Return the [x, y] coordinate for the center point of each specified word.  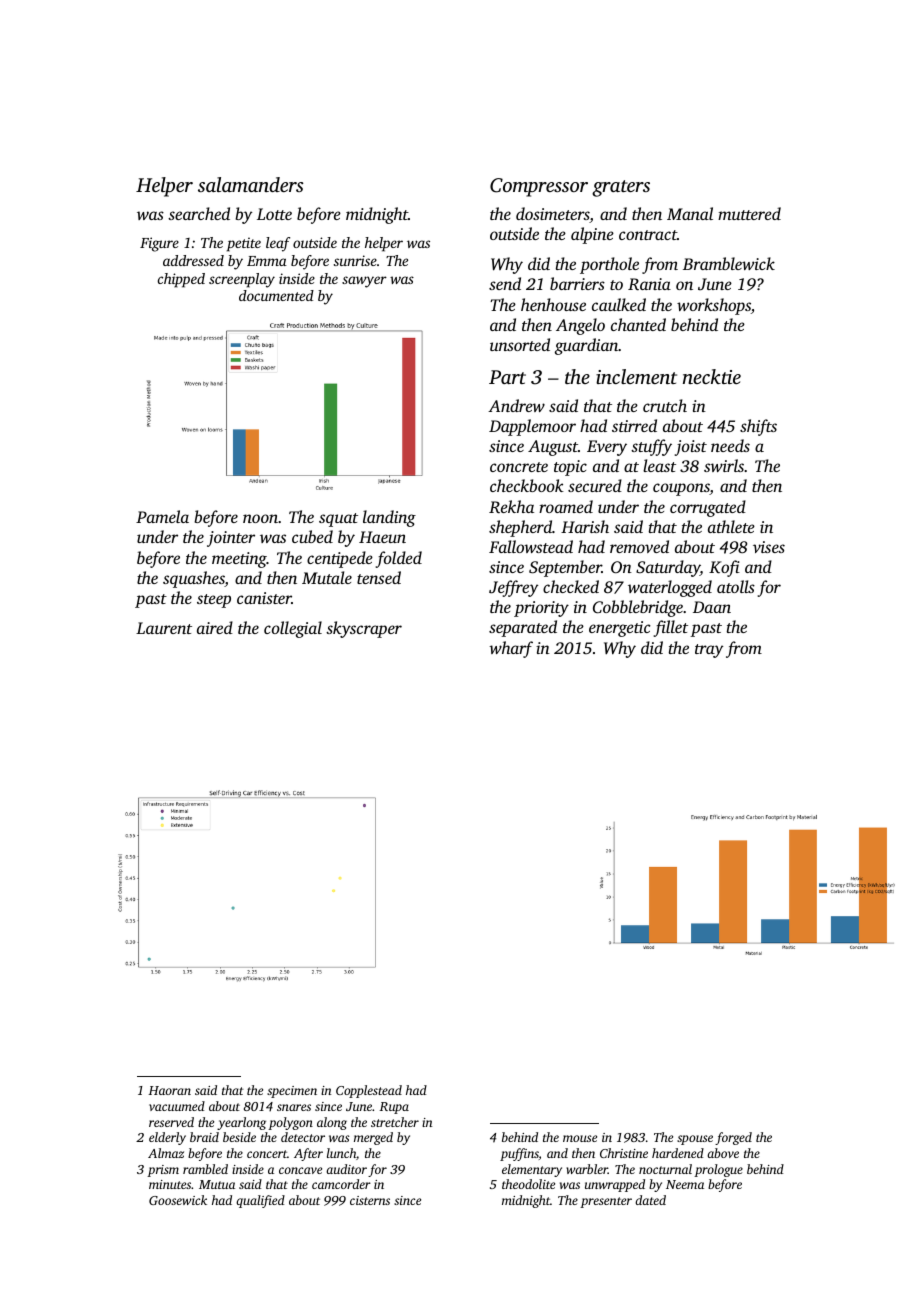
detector [303, 1137]
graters [621, 188]
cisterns [370, 1200]
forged [733, 1138]
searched [199, 213]
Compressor [539, 187]
